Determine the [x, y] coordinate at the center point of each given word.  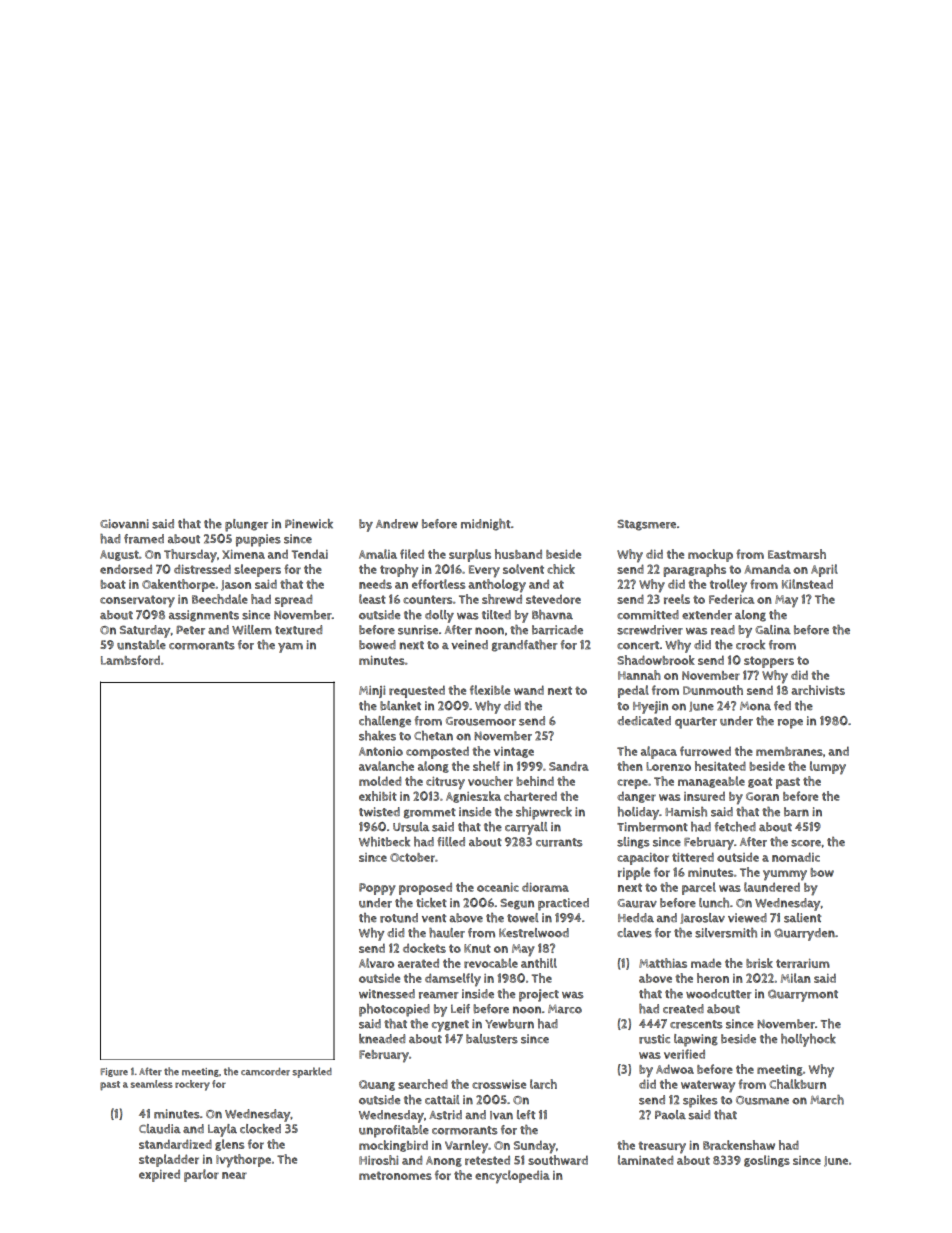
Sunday [535, 1147]
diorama [545, 887]
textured [298, 630]
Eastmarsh [797, 554]
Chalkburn [797, 1084]
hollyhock [808, 1040]
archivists [818, 690]
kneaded [382, 1039]
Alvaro [376, 963]
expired [159, 1175]
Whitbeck [384, 842]
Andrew [397, 524]
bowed [377, 645]
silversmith [726, 933]
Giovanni [124, 524]
